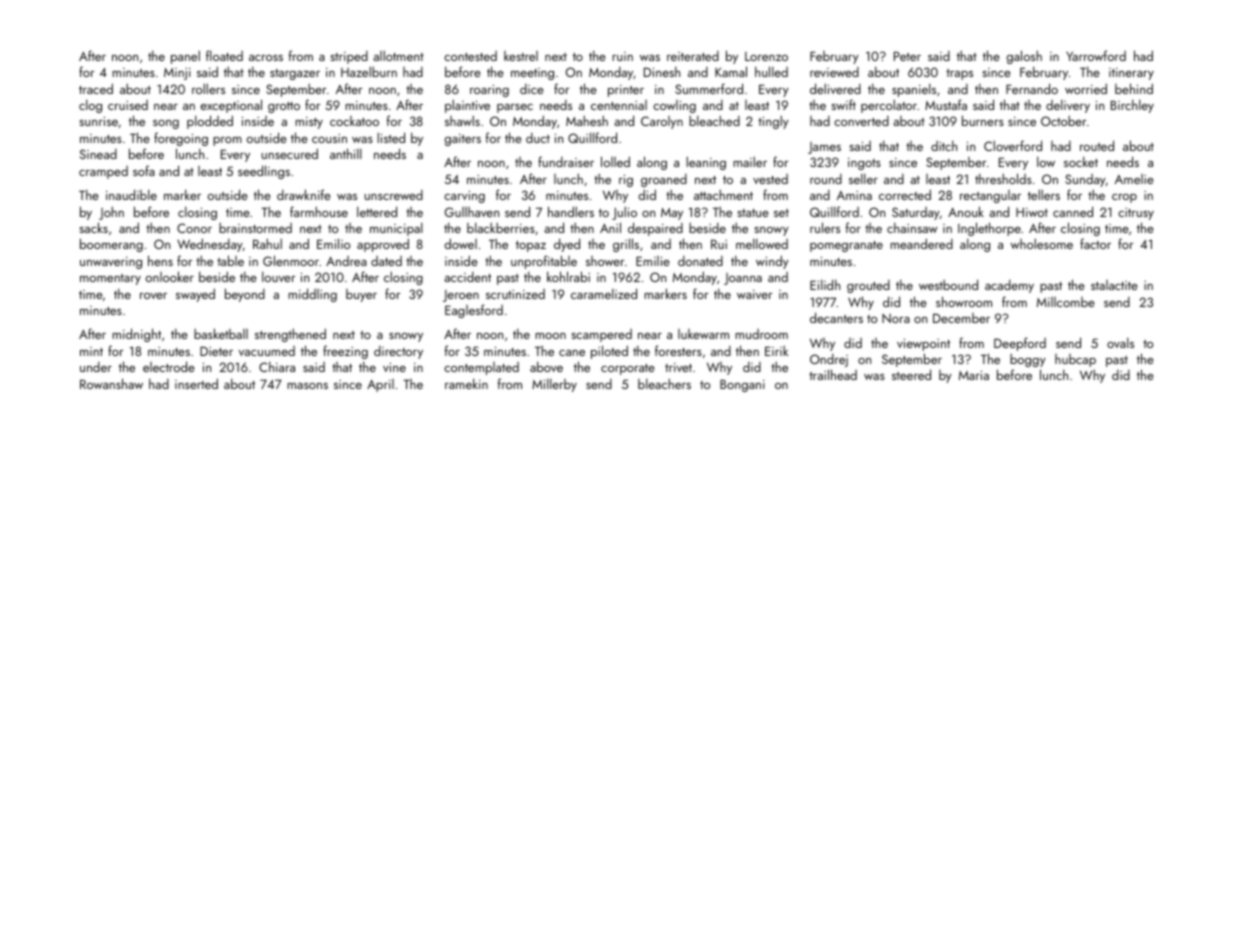 The image size is (1233, 952). I want to click on Hiwot, so click(1032, 212).
